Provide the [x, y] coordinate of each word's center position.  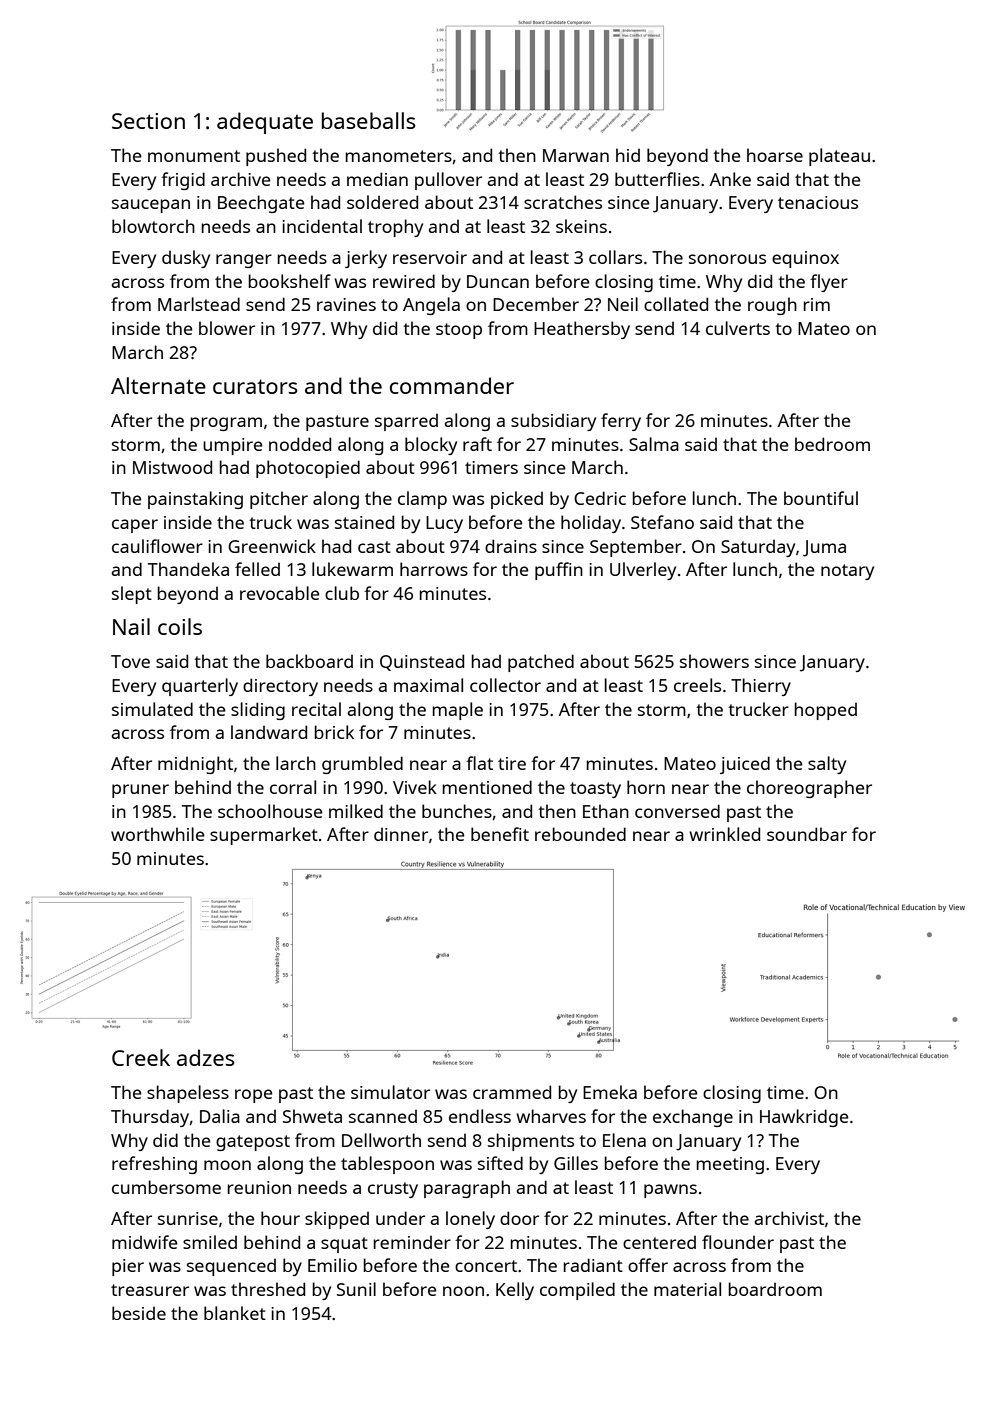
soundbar [807, 834]
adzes [206, 1057]
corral [293, 787]
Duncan [498, 281]
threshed [268, 1289]
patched [541, 663]
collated [676, 304]
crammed [512, 1092]
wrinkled [724, 834]
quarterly [200, 687]
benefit [500, 834]
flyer [829, 283]
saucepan [151, 206]
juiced [745, 765]
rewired [404, 281]
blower [227, 328]
